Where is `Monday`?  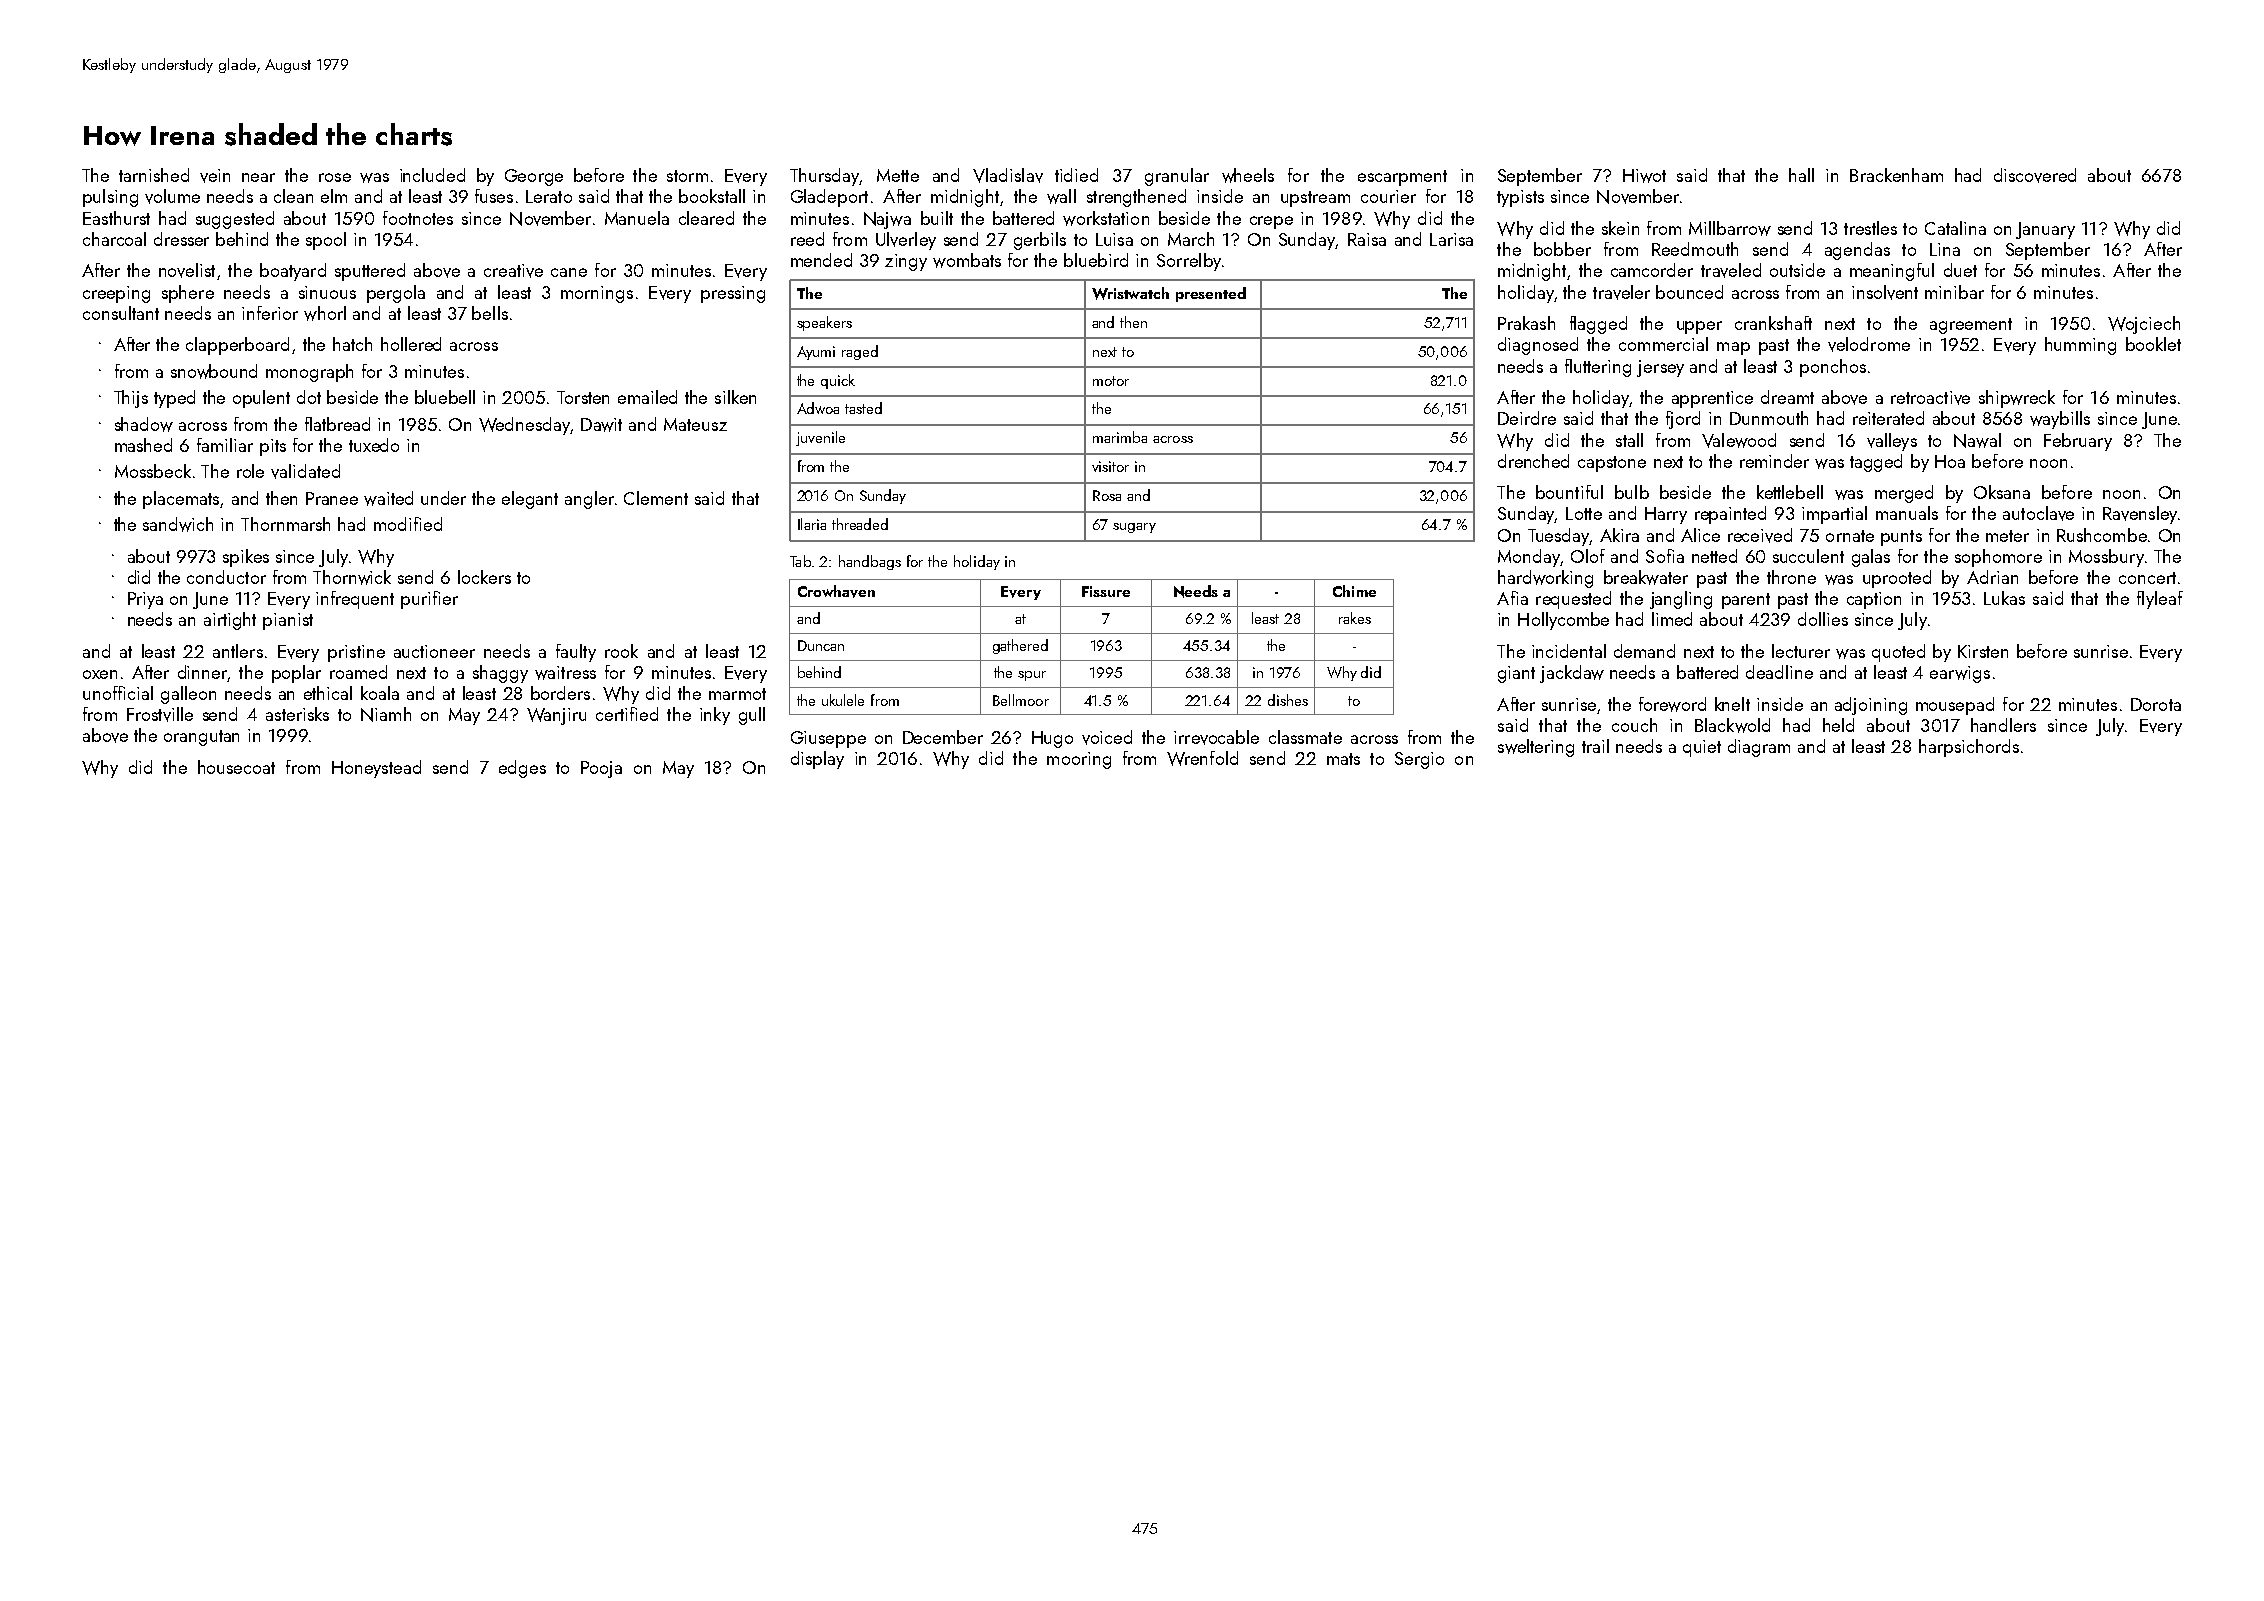
Monday is located at coordinates (1529, 558).
